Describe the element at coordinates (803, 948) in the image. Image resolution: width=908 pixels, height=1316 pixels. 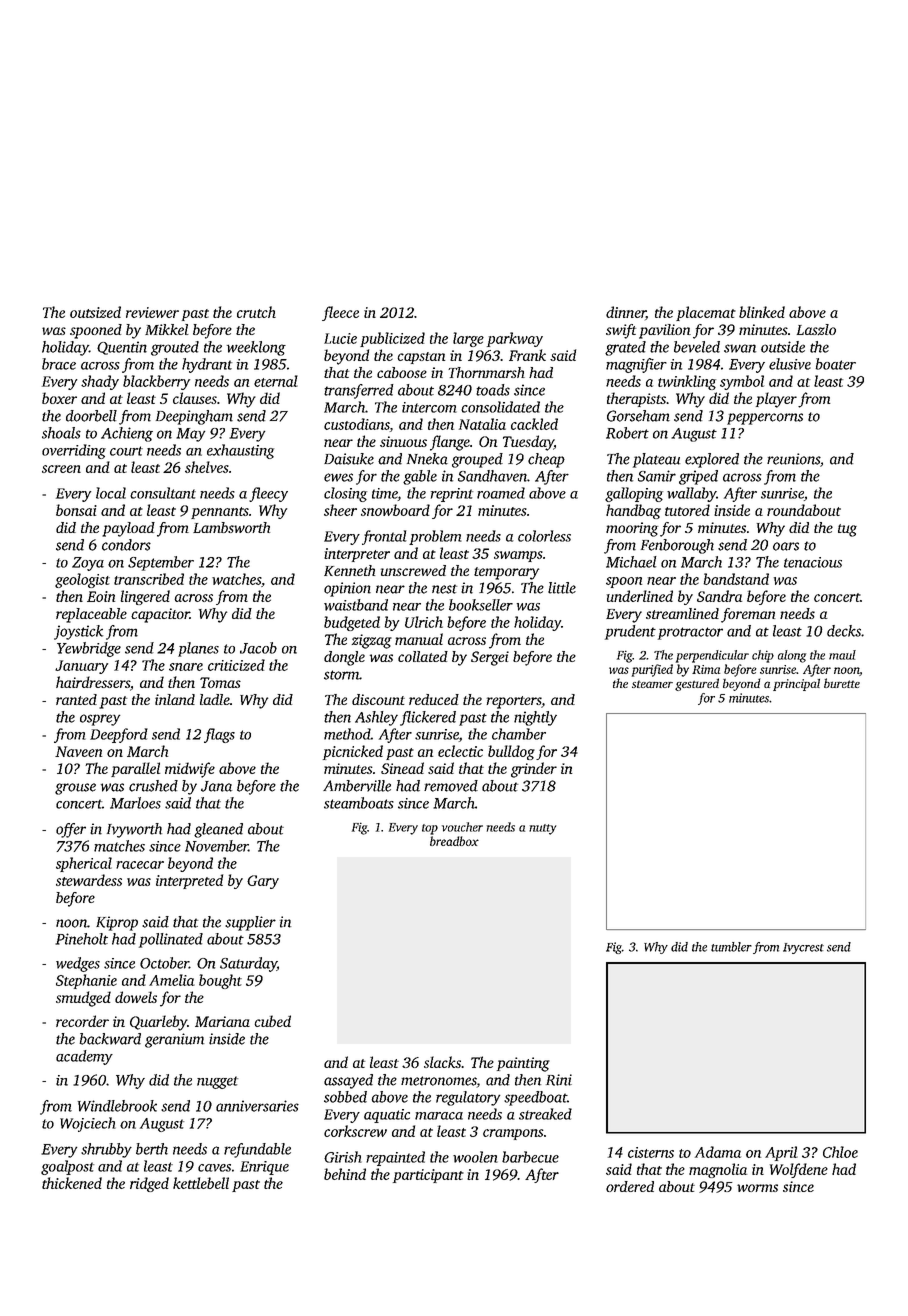
I see `Ivycrest` at that location.
